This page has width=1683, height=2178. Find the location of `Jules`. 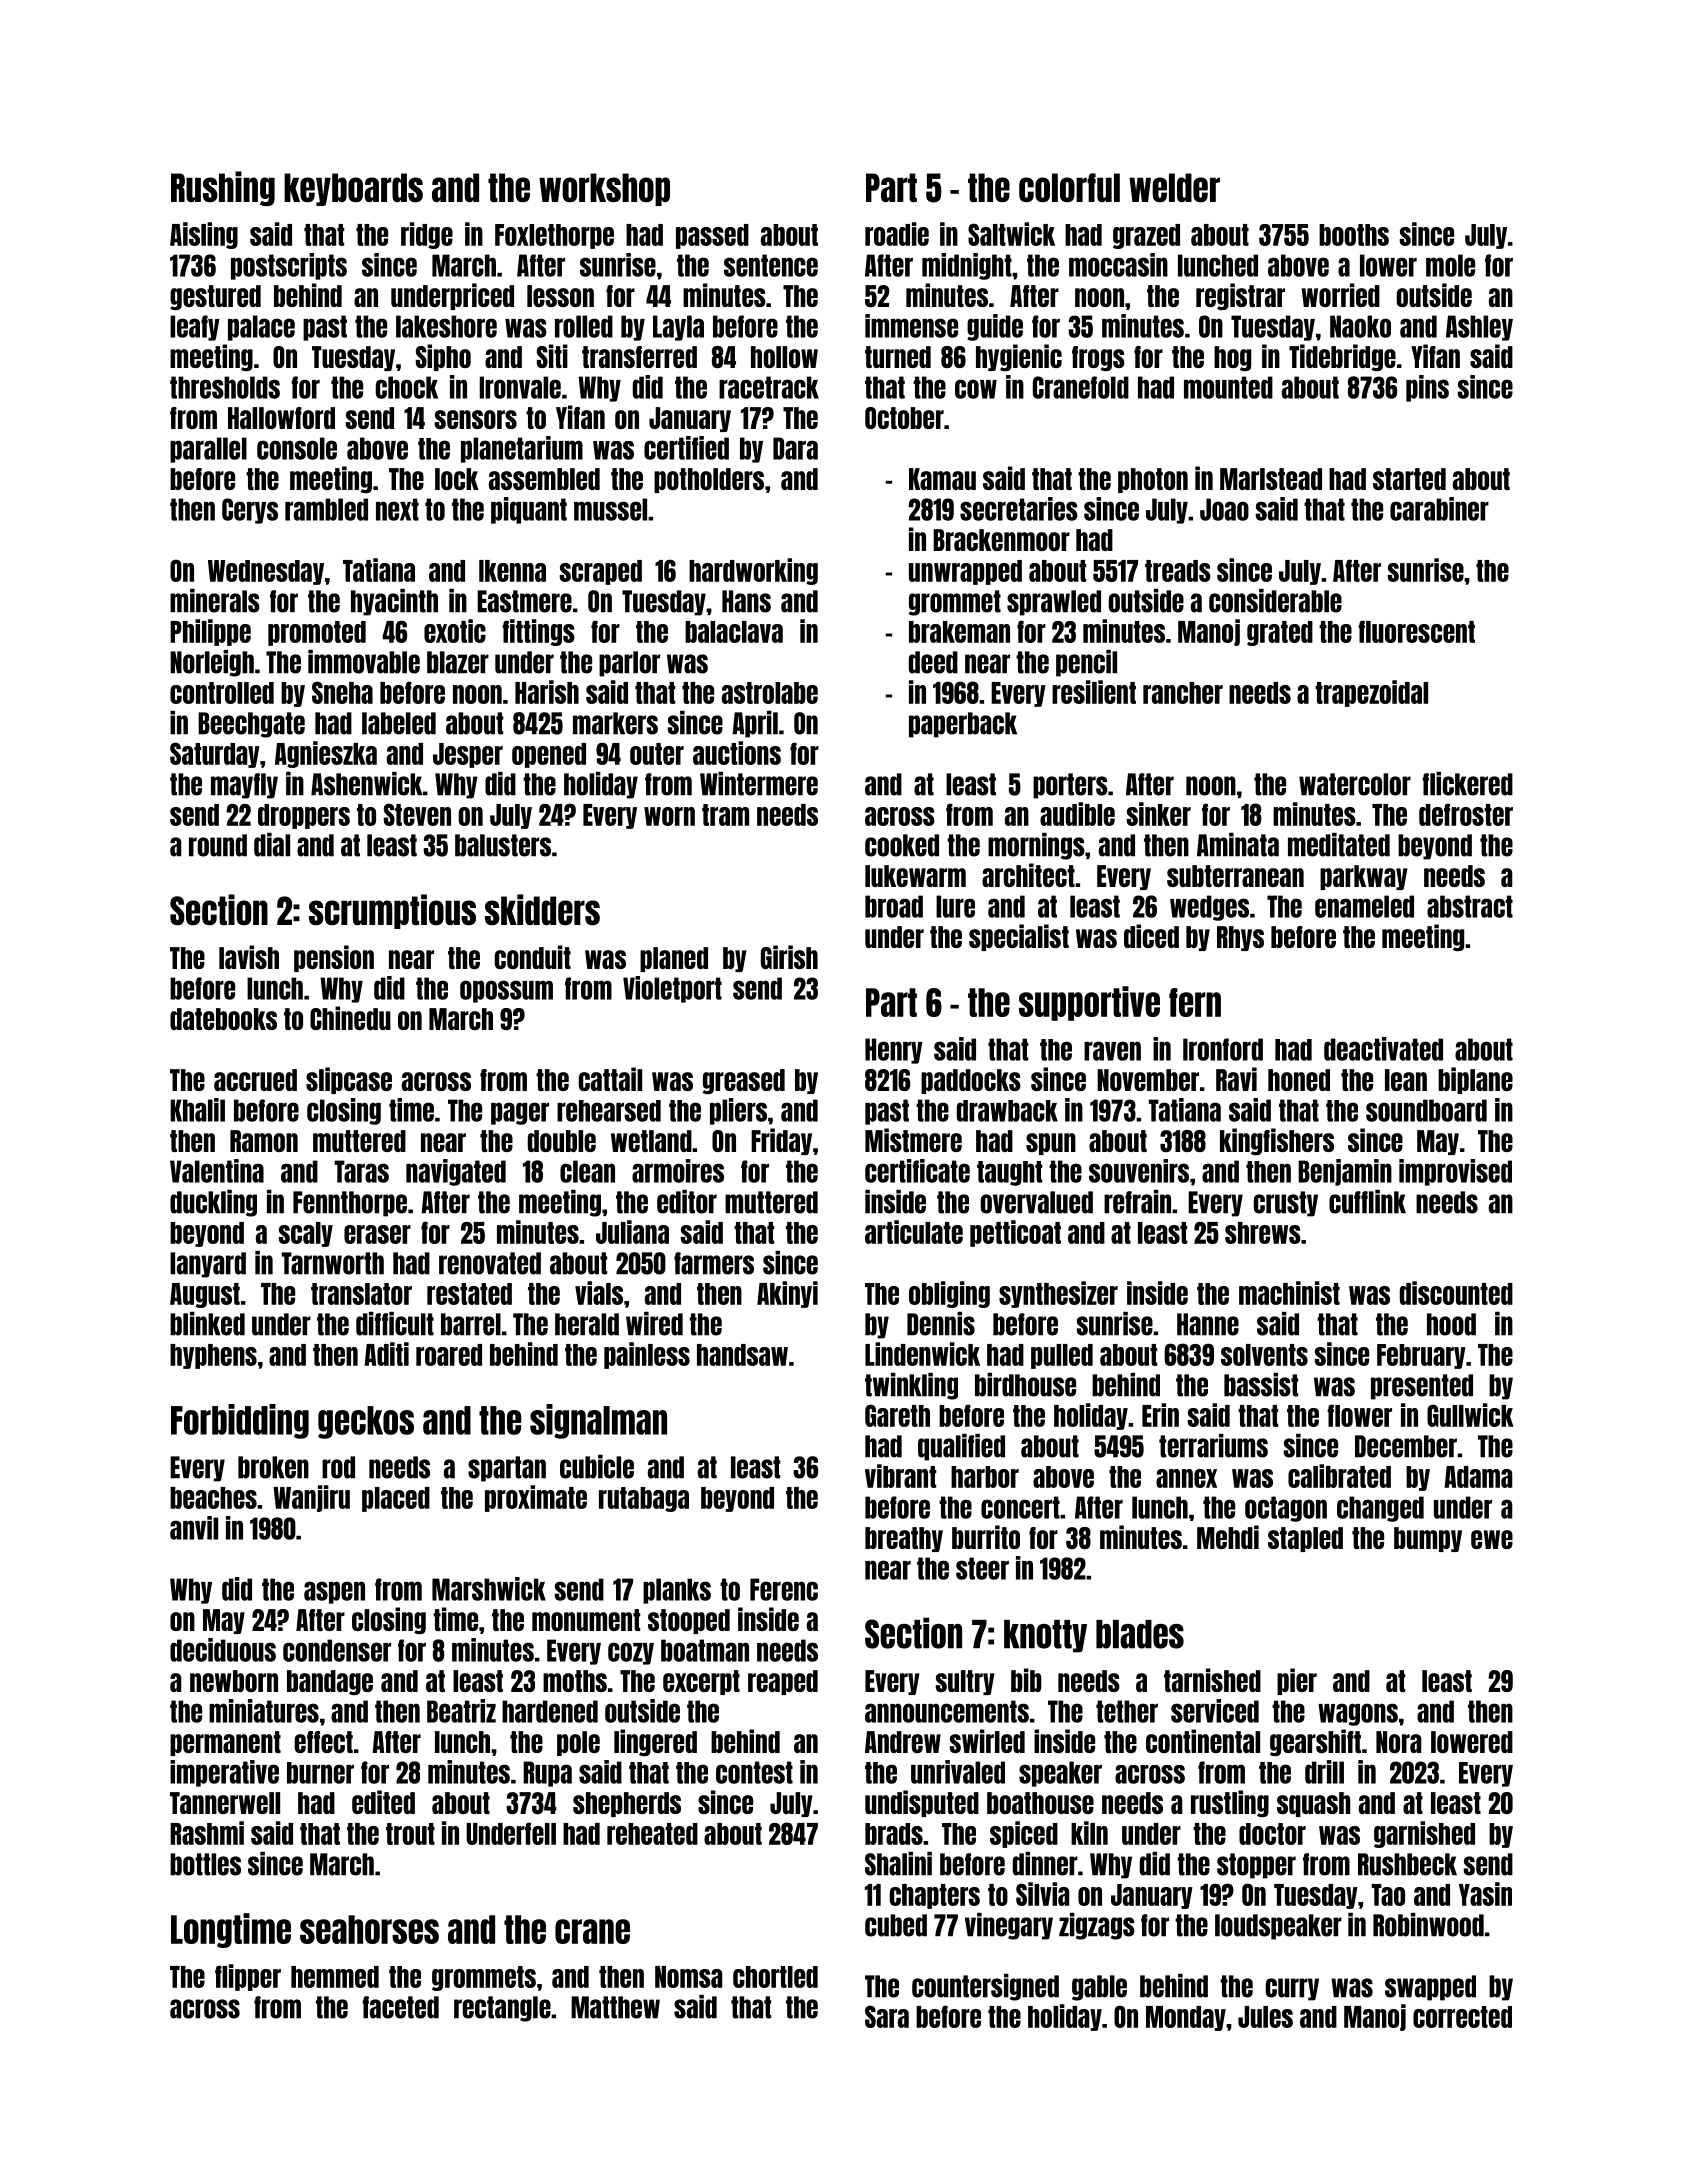

Jules is located at coordinates (1265, 2017).
